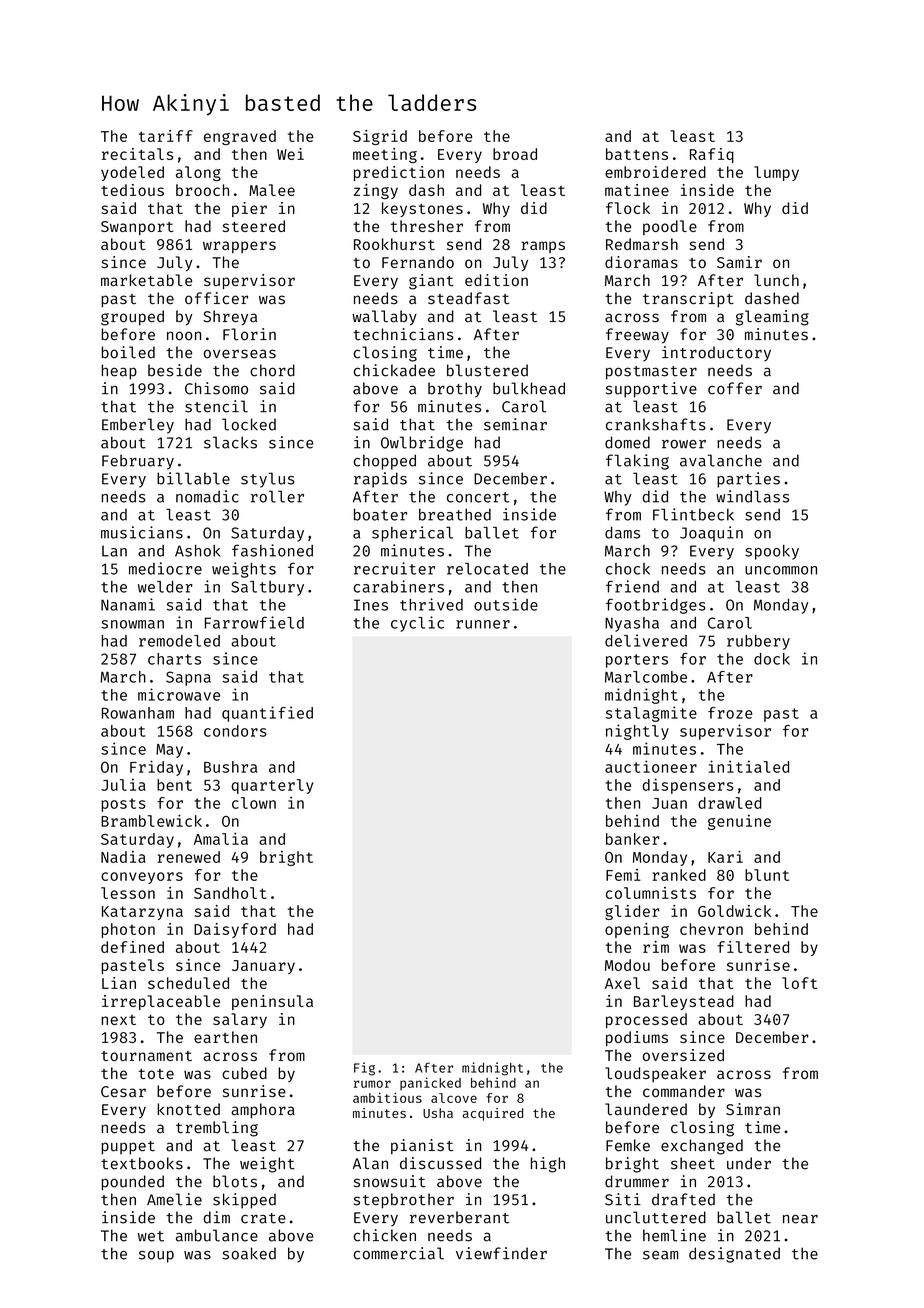 The image size is (924, 1308). Describe the element at coordinates (799, 983) in the document. I see `loft` at that location.
